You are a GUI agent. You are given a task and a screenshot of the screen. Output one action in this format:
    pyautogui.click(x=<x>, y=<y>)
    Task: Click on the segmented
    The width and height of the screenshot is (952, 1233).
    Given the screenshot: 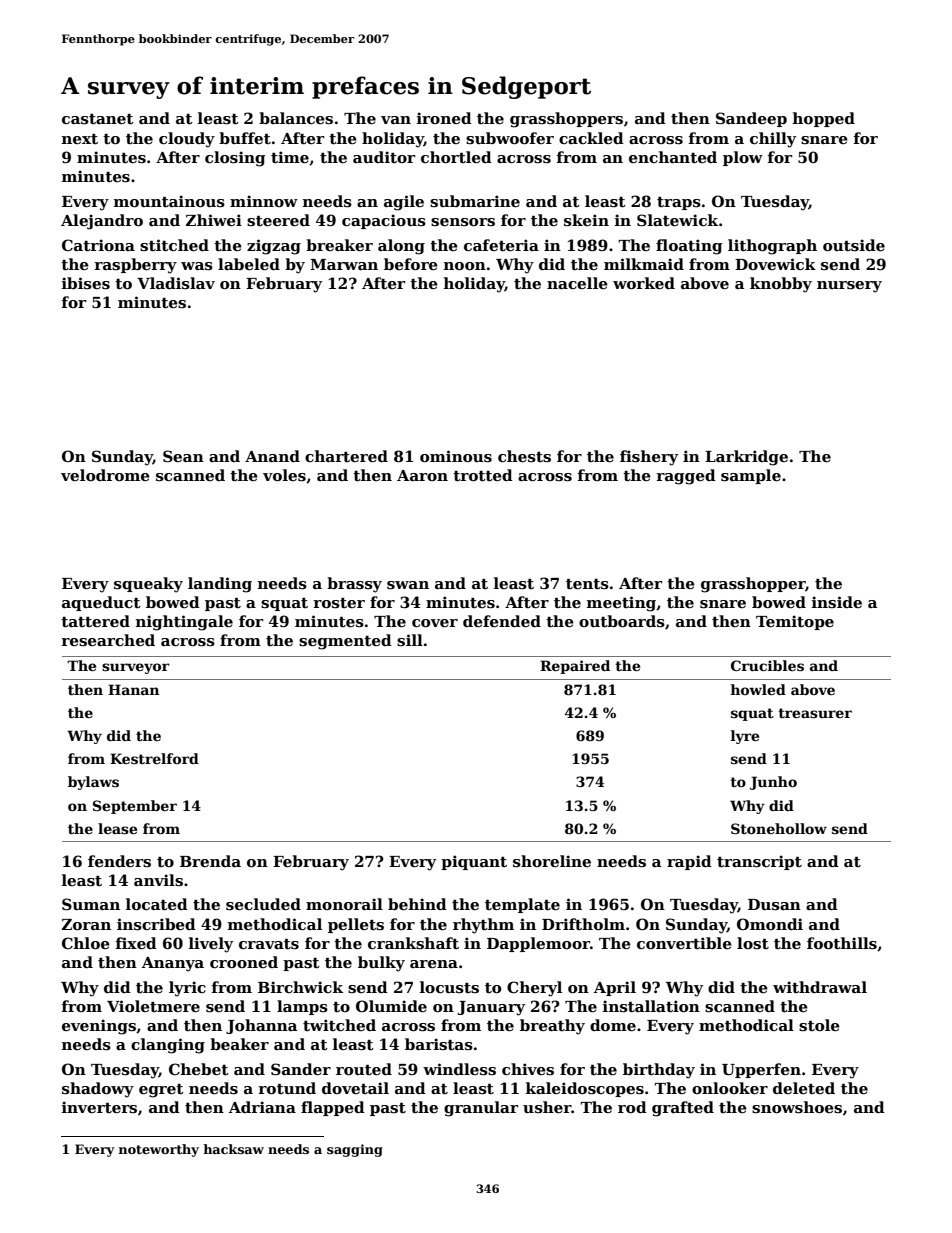 What is the action you would take?
    pyautogui.click(x=345, y=642)
